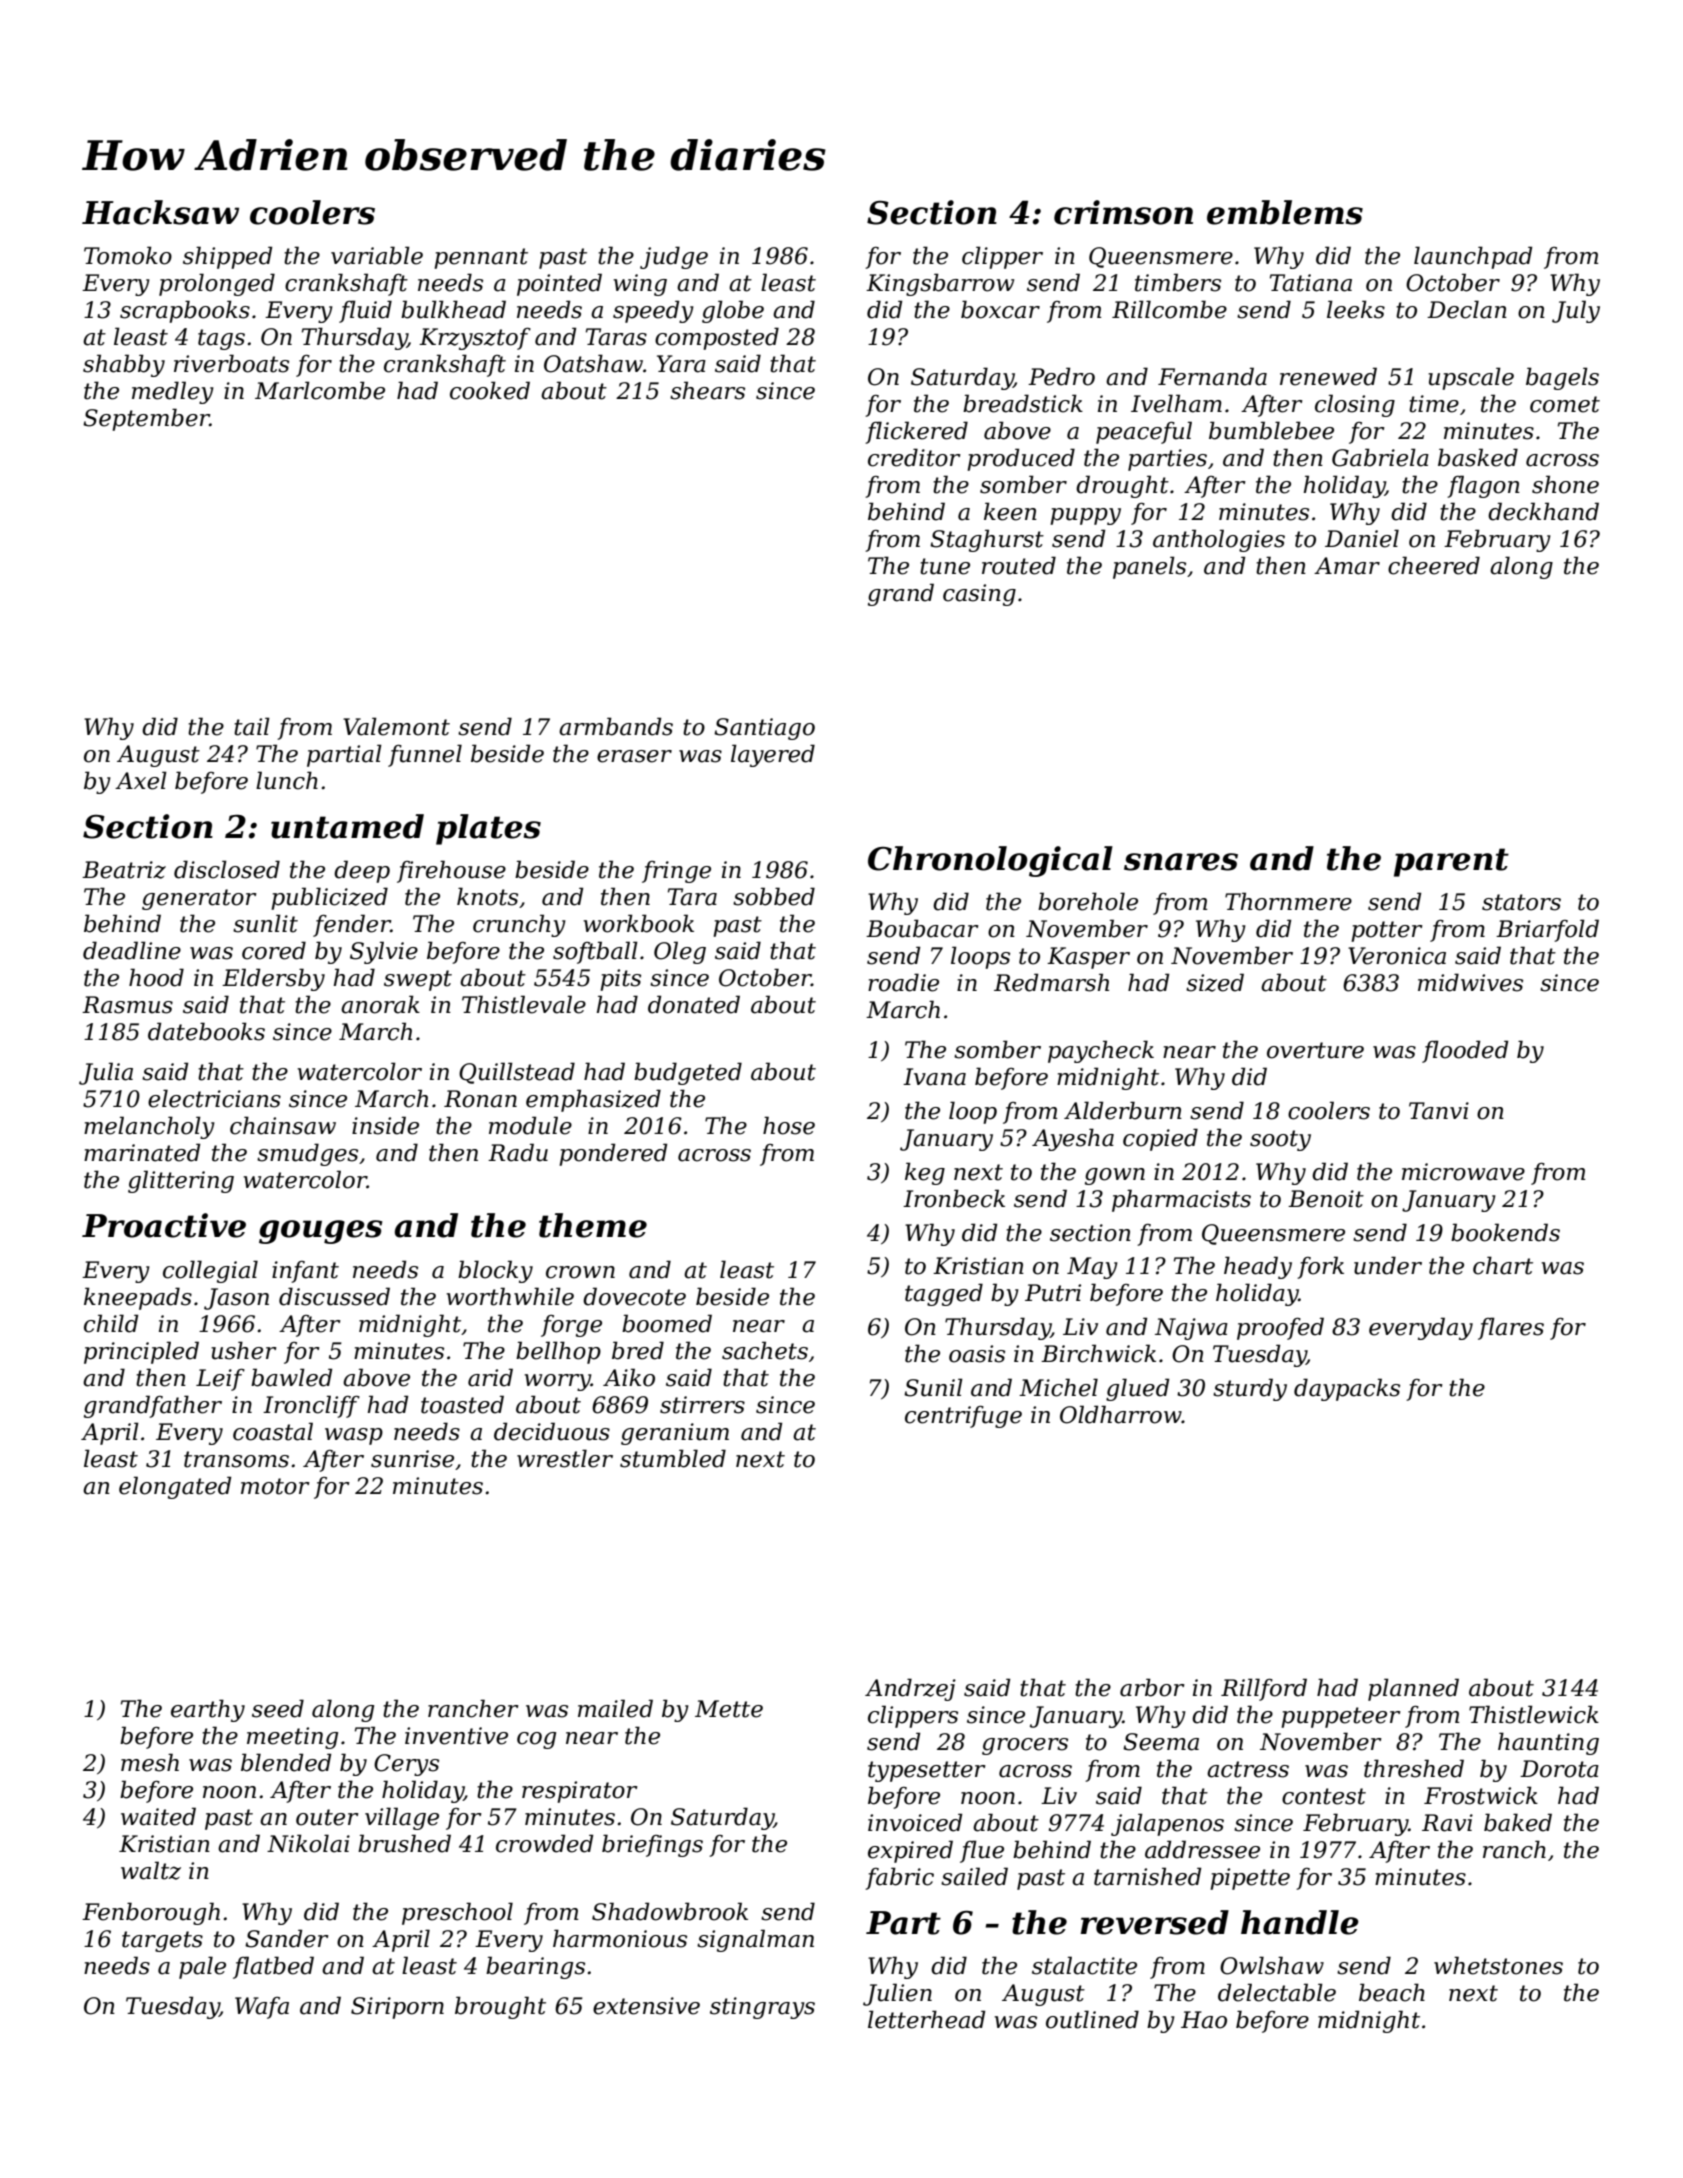  What do you see at coordinates (910, 1689) in the page?
I see `Andrzej` at bounding box center [910, 1689].
